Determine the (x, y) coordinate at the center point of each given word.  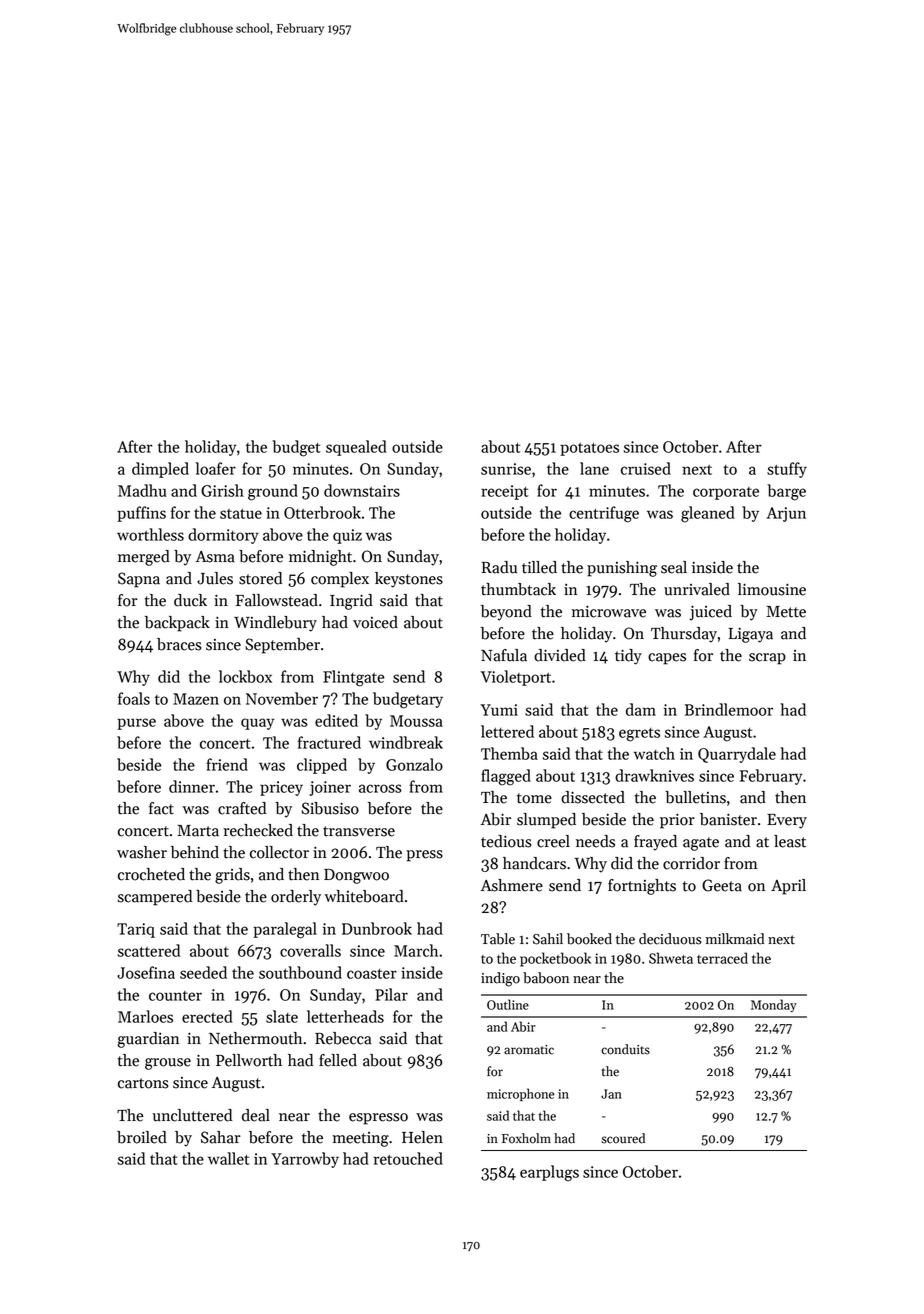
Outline (508, 1004)
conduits (625, 1049)
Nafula (504, 655)
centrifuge (604, 514)
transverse (359, 831)
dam (641, 709)
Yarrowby (305, 1160)
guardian (148, 1040)
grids (232, 876)
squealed (356, 448)
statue (241, 514)
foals (134, 698)
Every (787, 821)
